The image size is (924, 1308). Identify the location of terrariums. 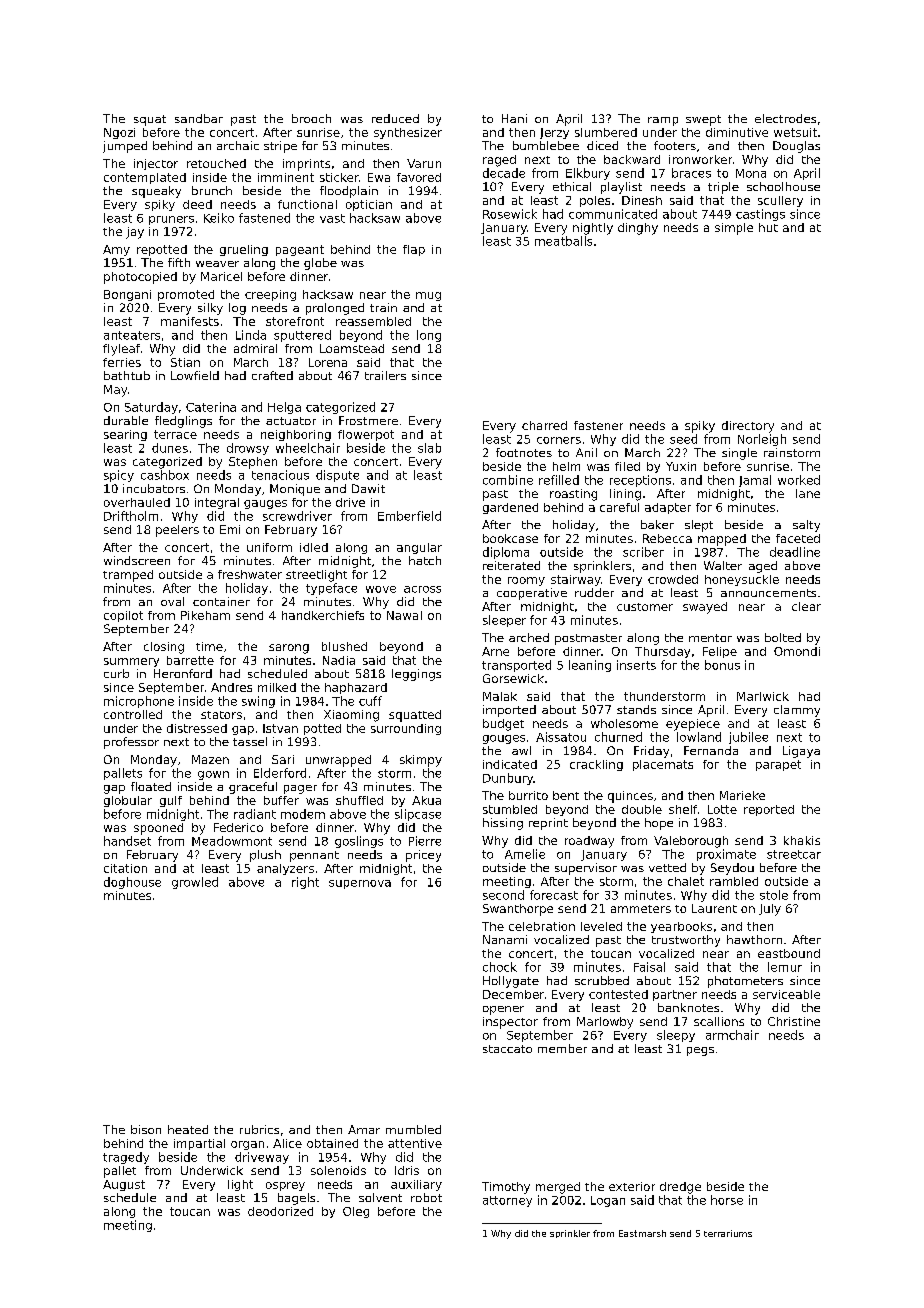
(728, 1233).
